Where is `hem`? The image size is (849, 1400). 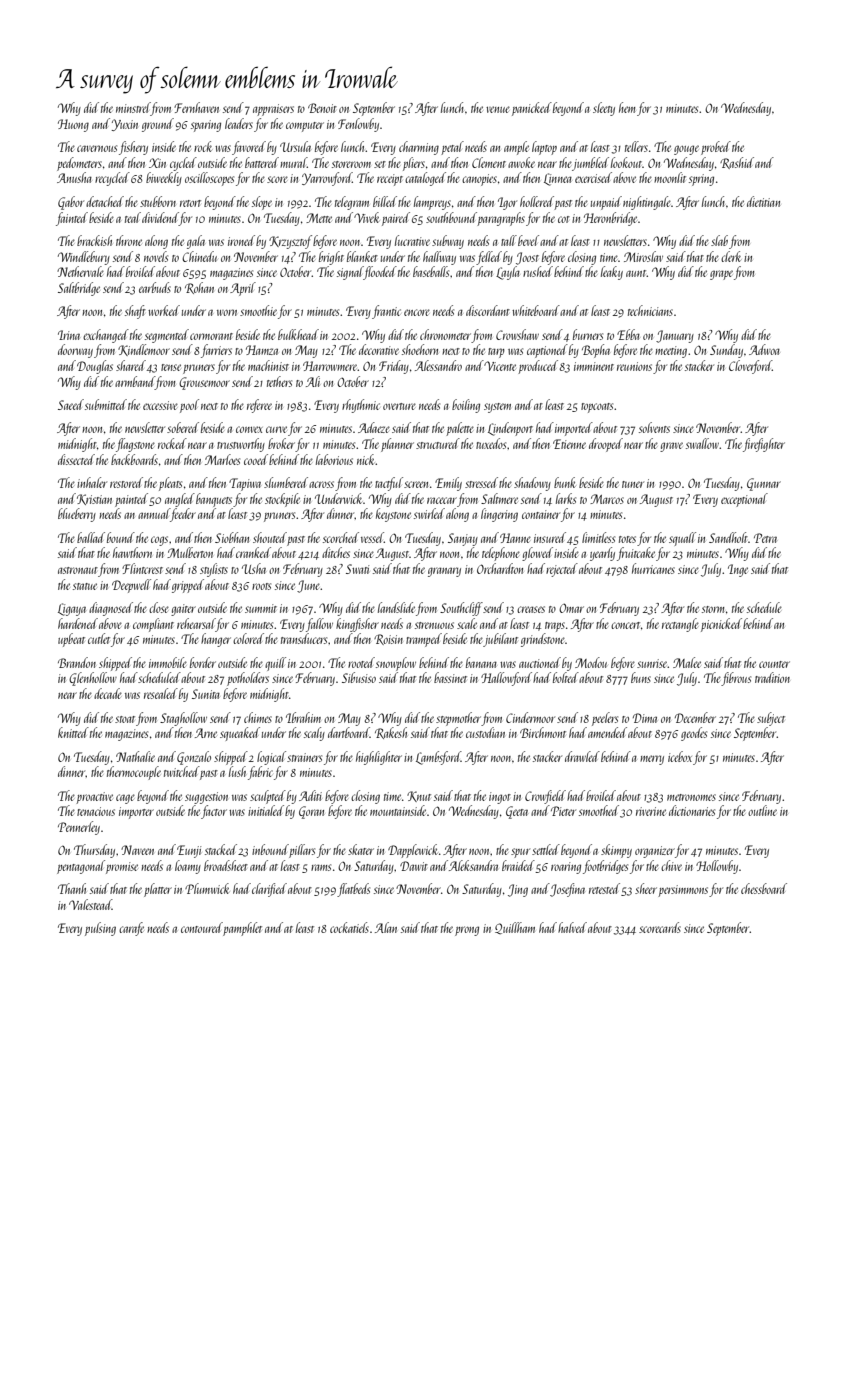 hem is located at coordinates (627, 107).
